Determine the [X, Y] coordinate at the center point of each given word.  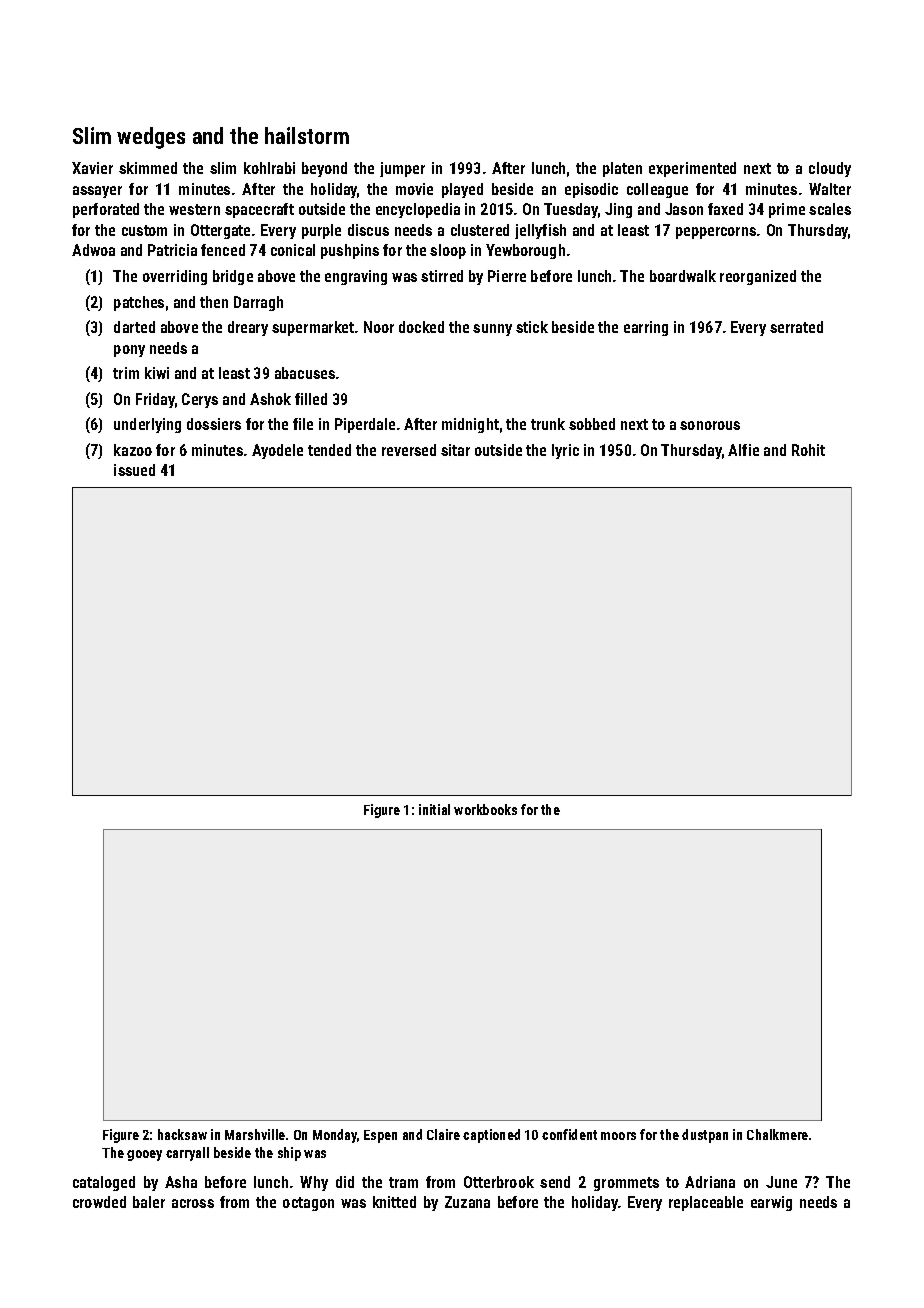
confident [569, 1134]
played [462, 190]
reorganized [758, 277]
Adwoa [93, 250]
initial [434, 809]
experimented [692, 169]
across [193, 1203]
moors [618, 1136]
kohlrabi [269, 168]
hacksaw [182, 1134]
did [345, 1182]
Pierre [507, 276]
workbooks [485, 809]
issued [134, 470]
